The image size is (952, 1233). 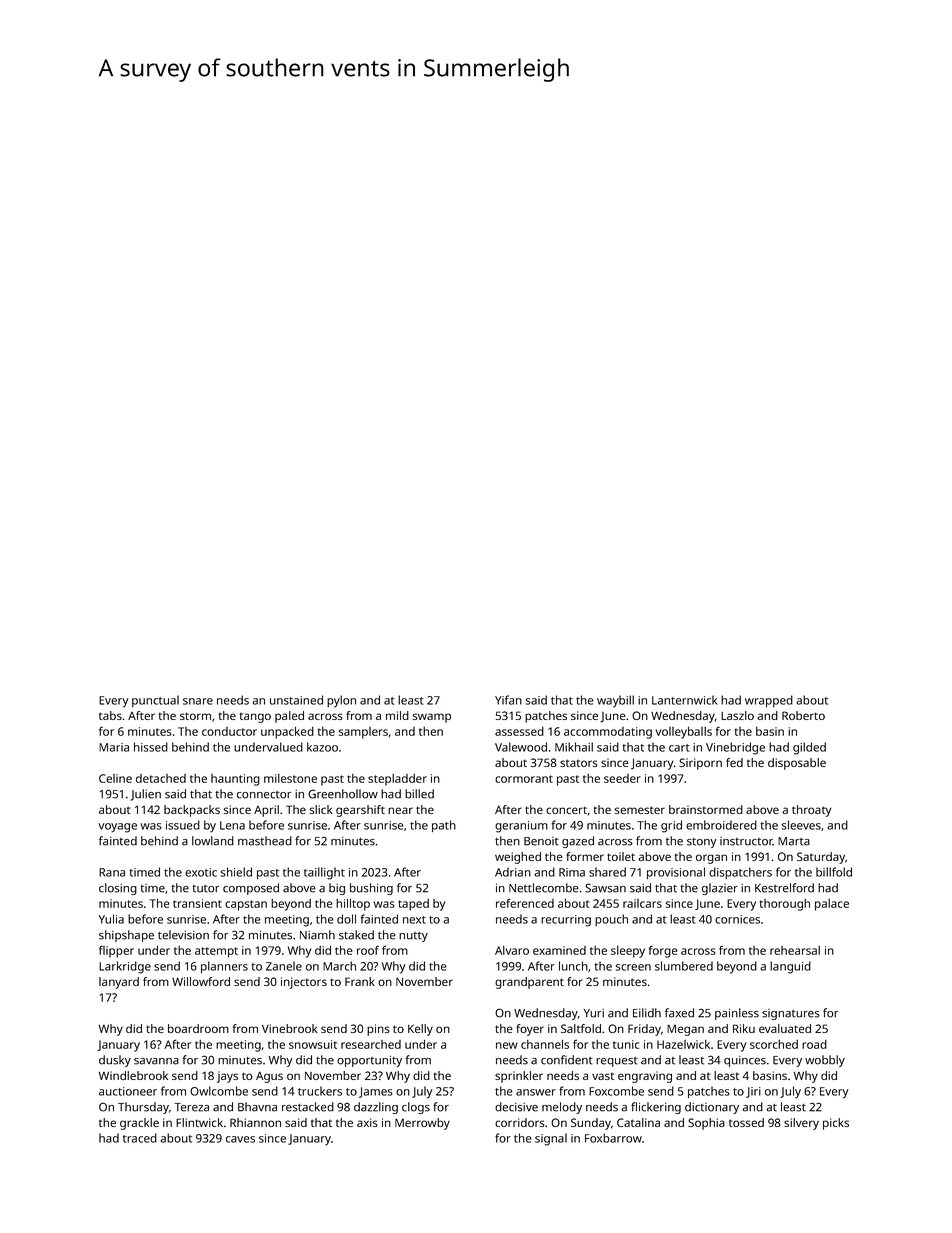 What do you see at coordinates (769, 701) in the screenshot?
I see `wrapped` at bounding box center [769, 701].
